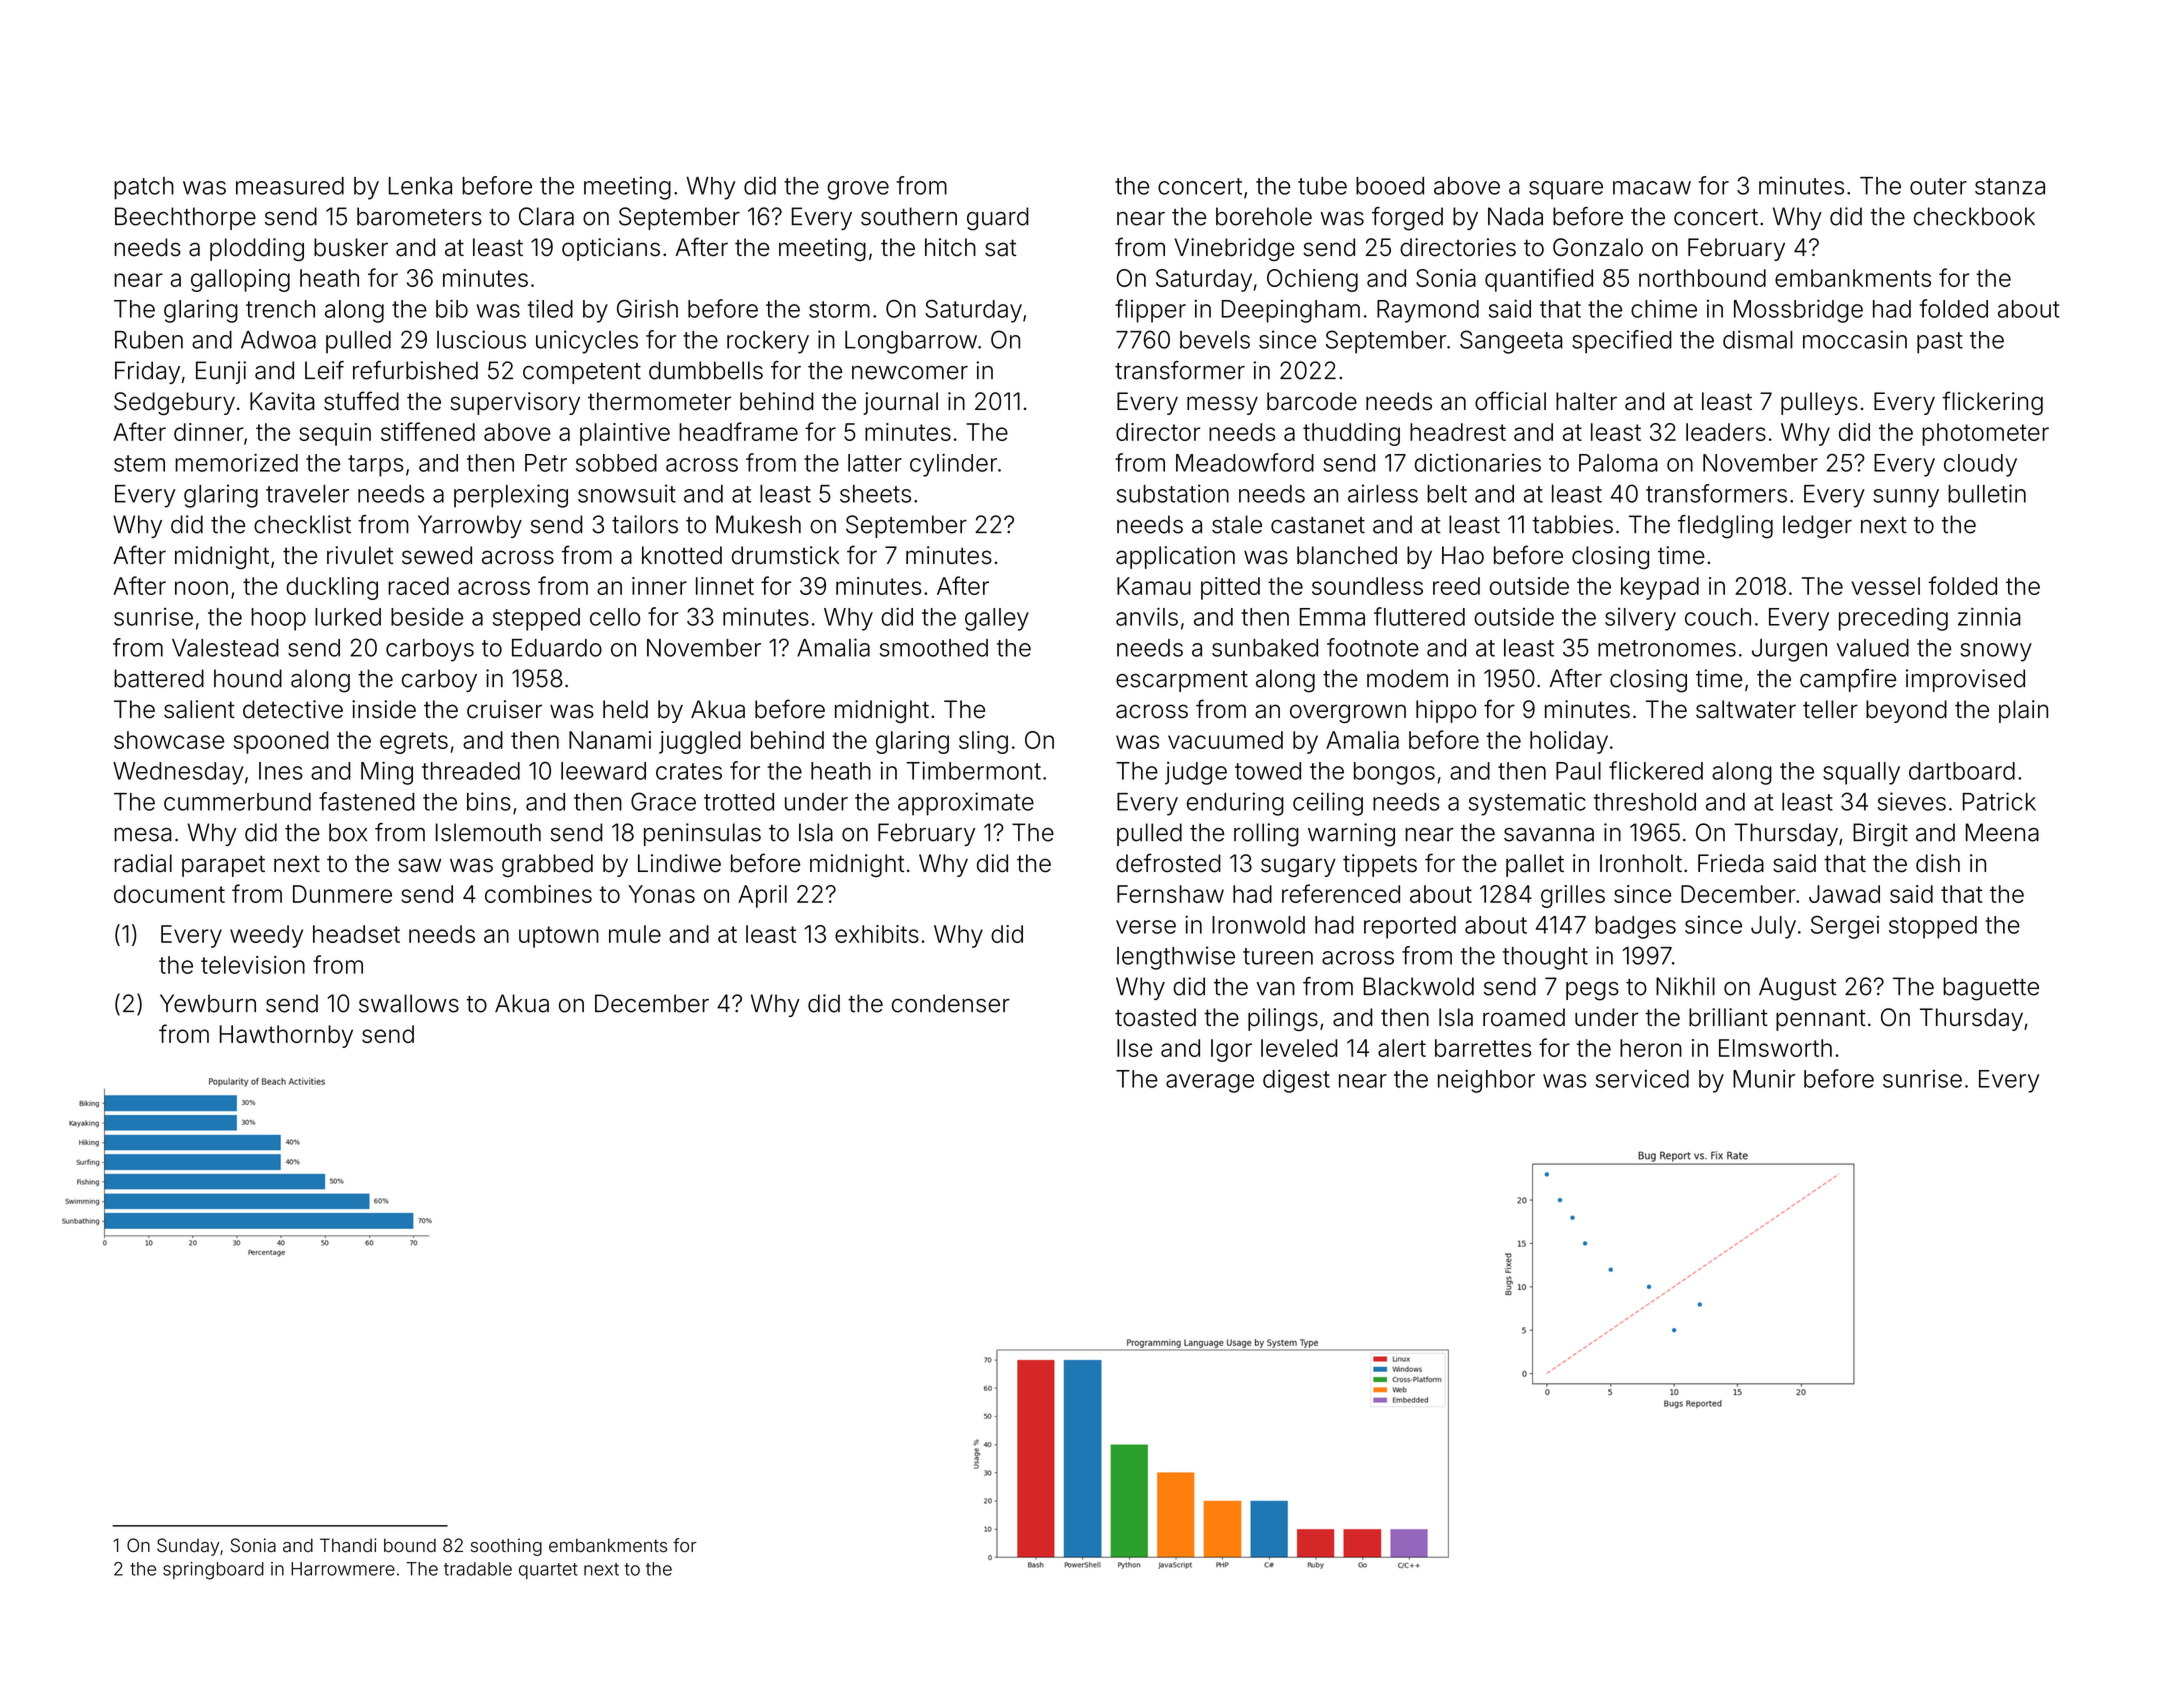 The width and height of the document is (2178, 1683). What do you see at coordinates (420, 186) in the document?
I see `Lenka` at bounding box center [420, 186].
